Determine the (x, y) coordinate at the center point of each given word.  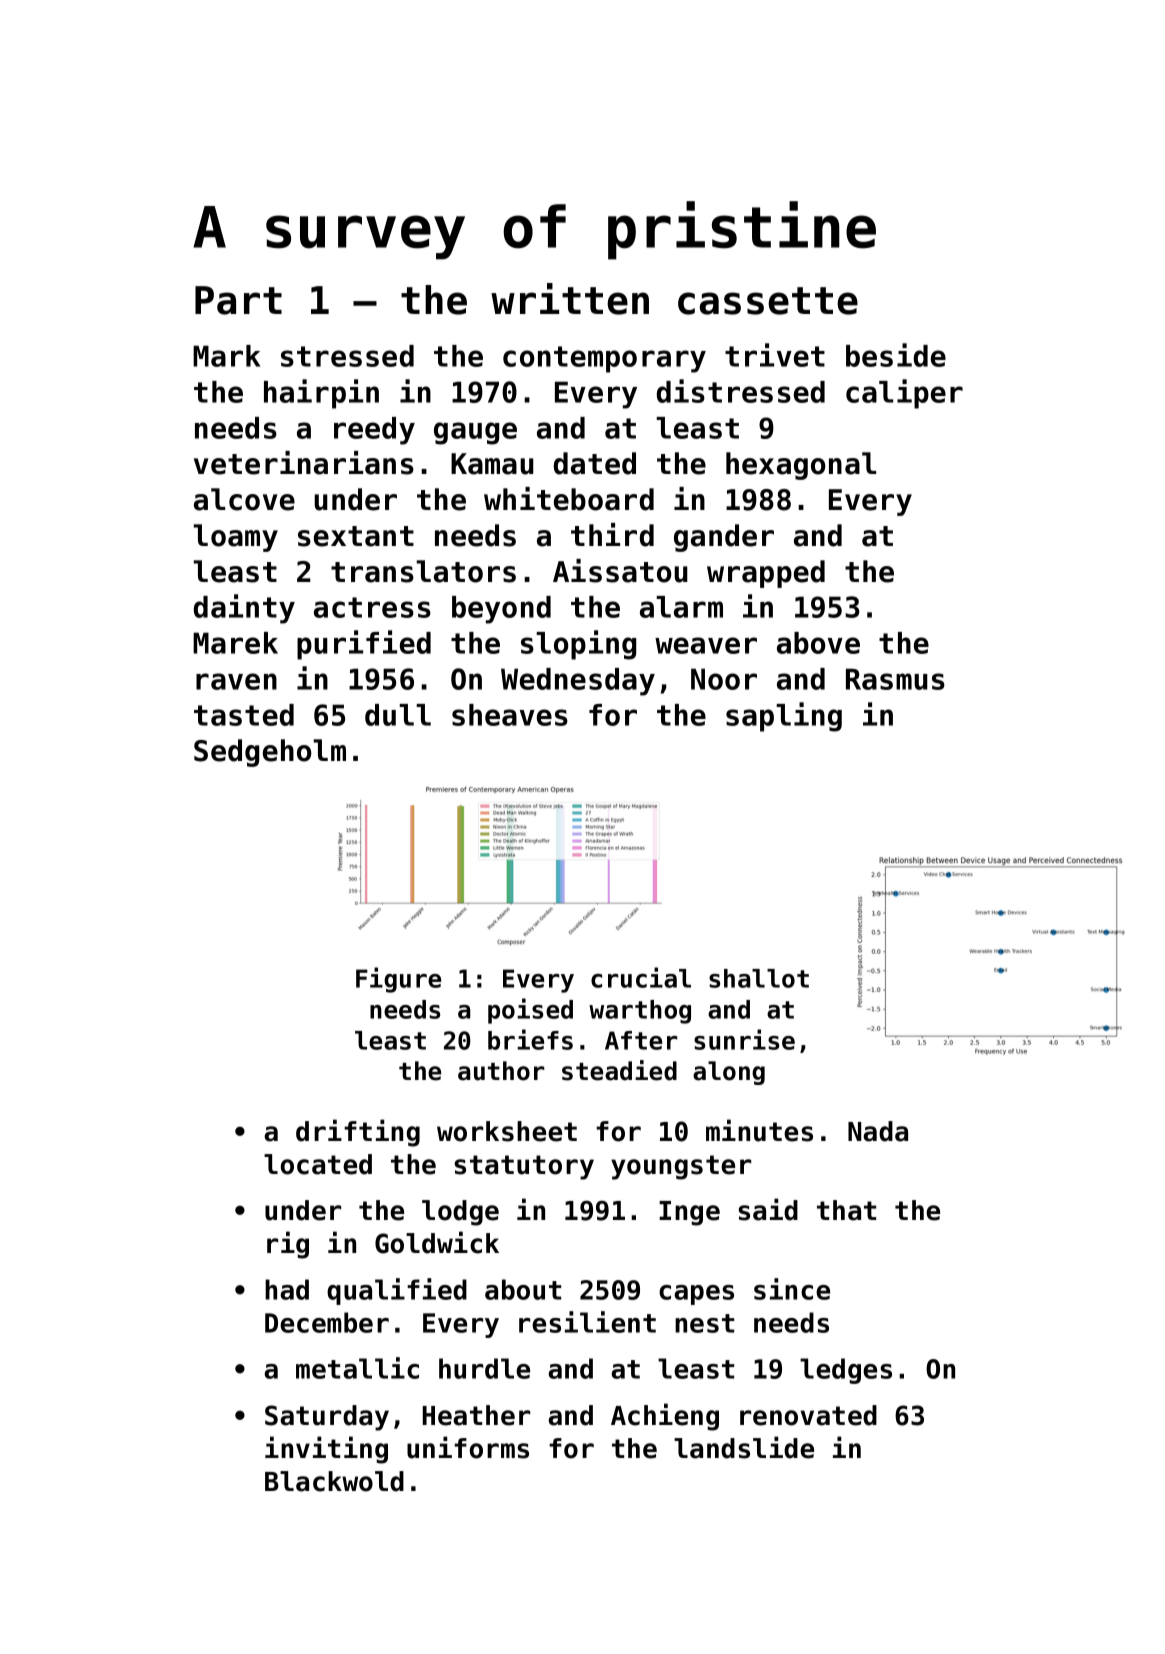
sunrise (744, 1039)
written (570, 299)
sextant (356, 536)
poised (530, 1011)
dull (398, 715)
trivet (775, 355)
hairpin (321, 394)
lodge (460, 1213)
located (318, 1164)
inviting (326, 1450)
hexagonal (801, 466)
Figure (398, 980)
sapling (784, 717)
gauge (475, 433)
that (846, 1210)
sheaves (510, 715)
